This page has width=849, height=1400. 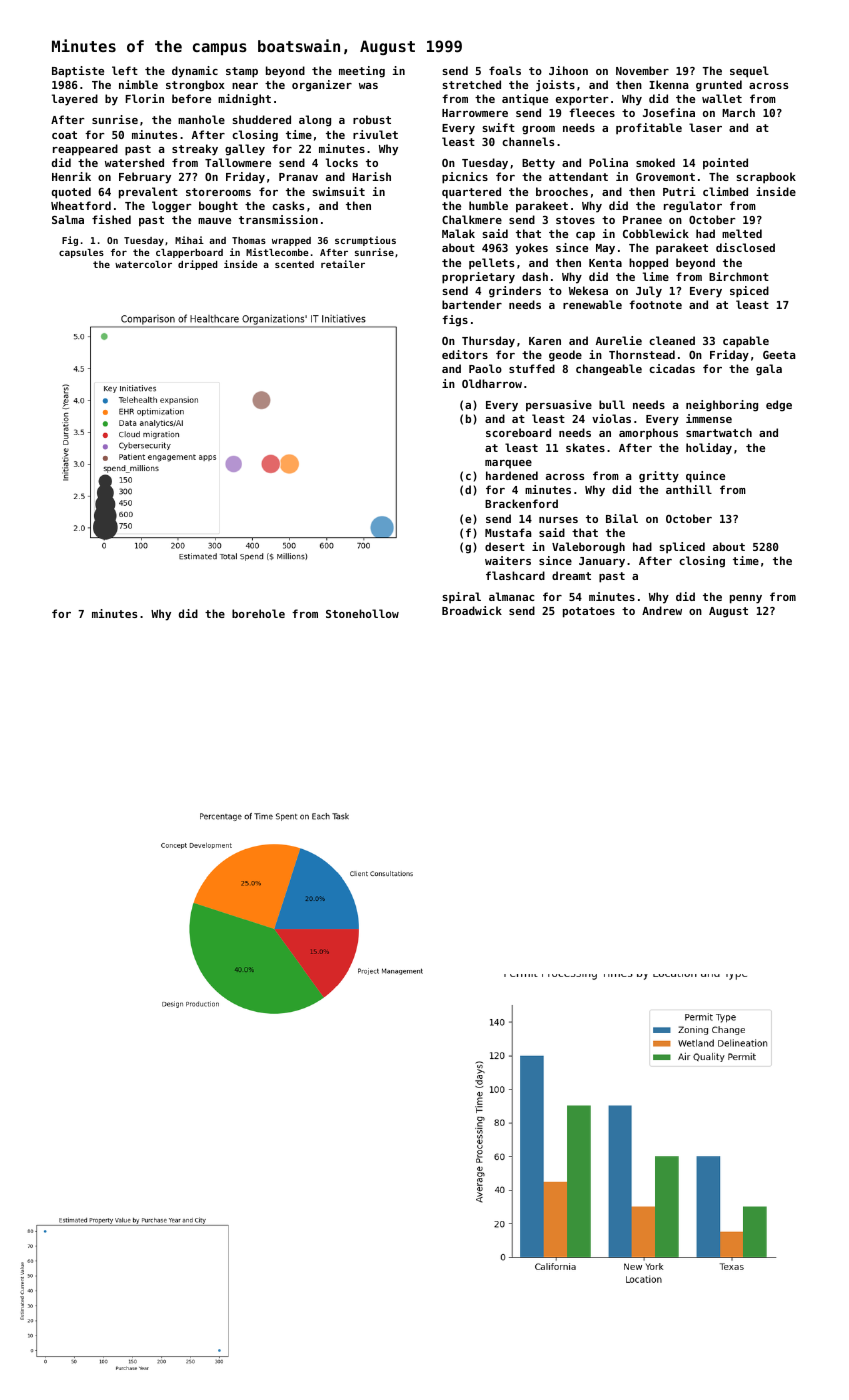 I want to click on persuasive, so click(x=559, y=406).
